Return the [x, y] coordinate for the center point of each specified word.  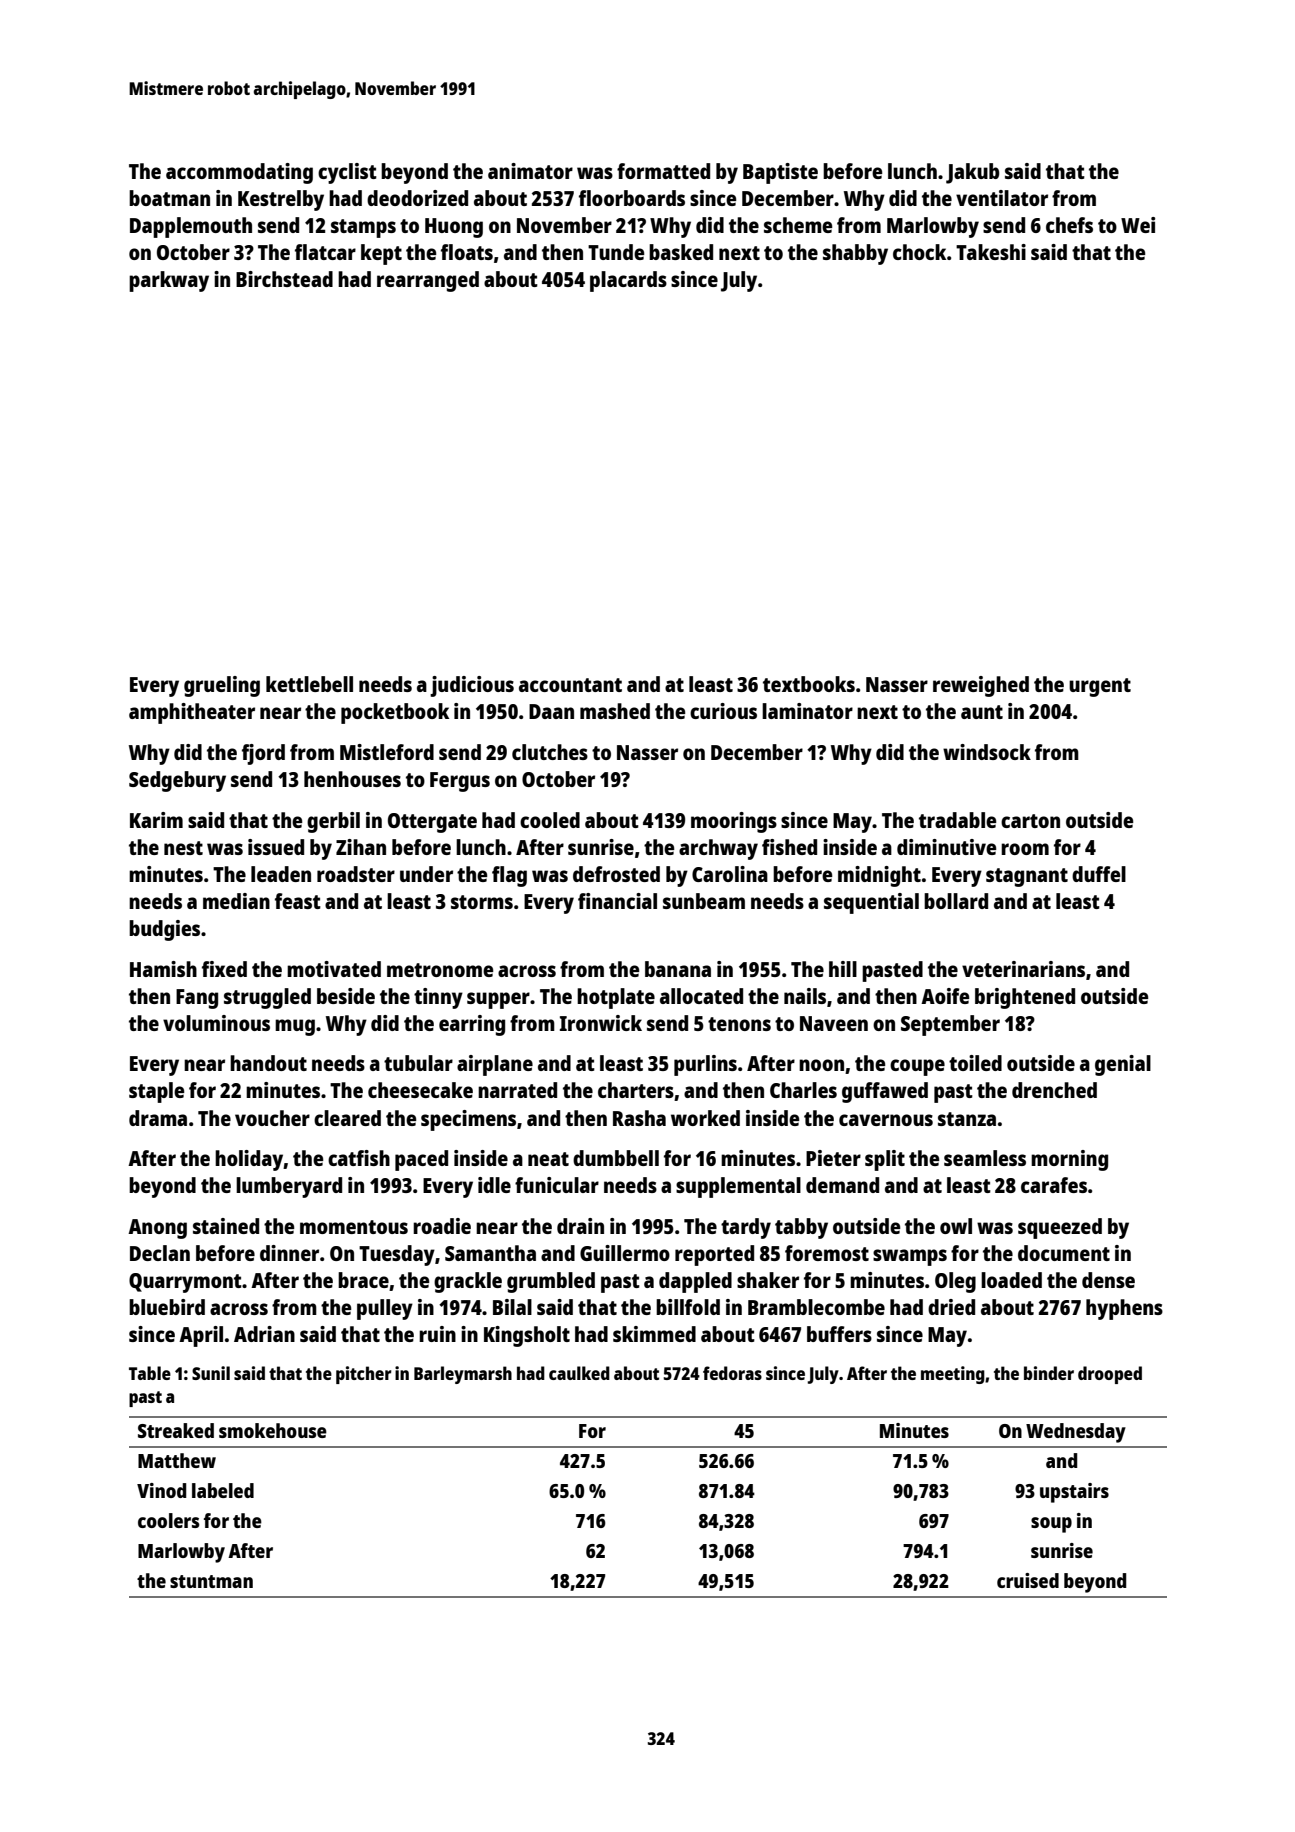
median [236, 901]
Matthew [177, 1460]
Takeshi [991, 252]
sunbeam [704, 901]
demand [842, 1185]
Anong [157, 1229]
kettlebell [309, 684]
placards [628, 281]
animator [530, 171]
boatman [169, 198]
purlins [705, 1065]
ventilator [1002, 198]
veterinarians [1023, 969]
